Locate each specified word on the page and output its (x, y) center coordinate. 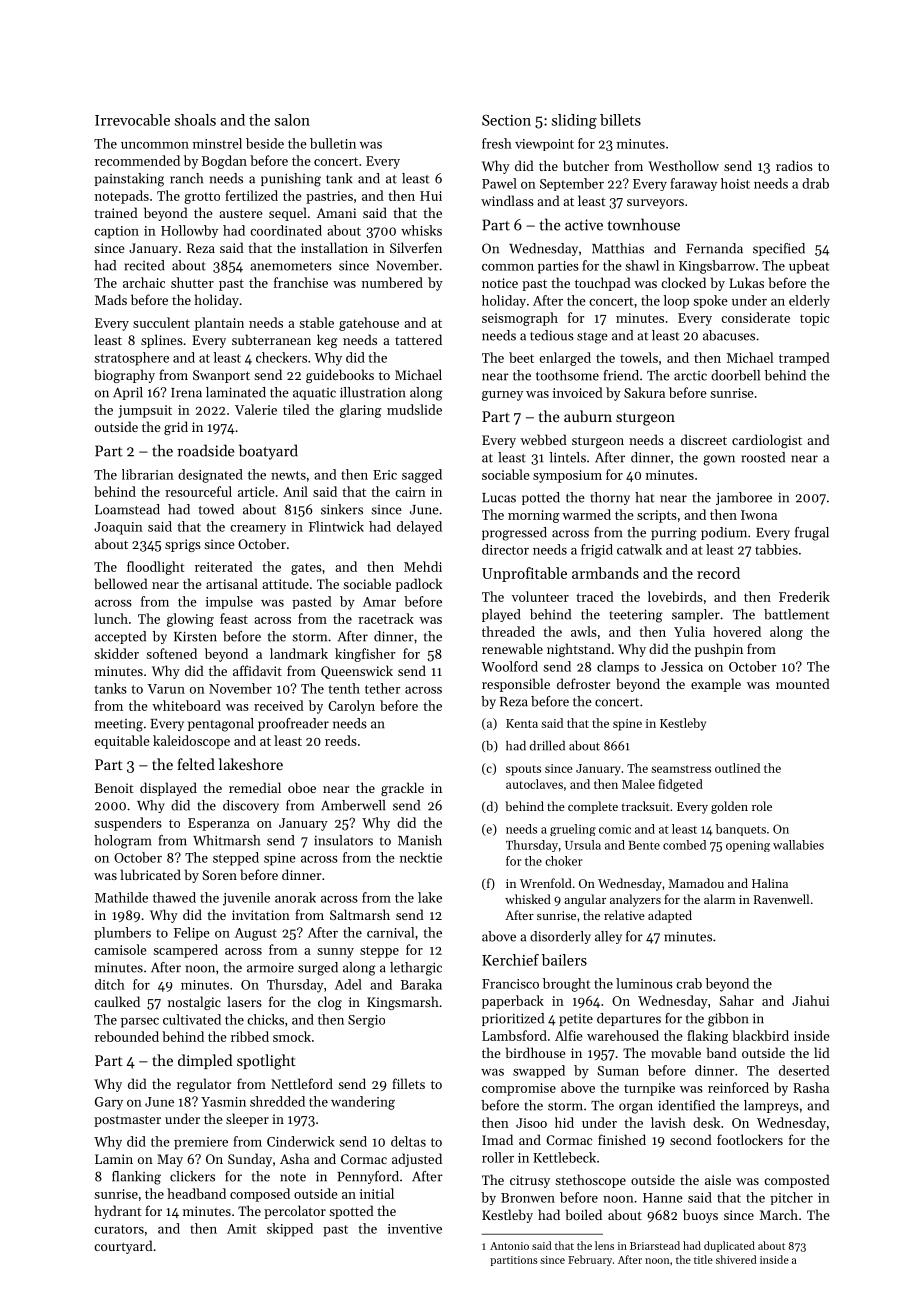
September (572, 184)
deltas (408, 1141)
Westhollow (683, 165)
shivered (736, 1259)
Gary (109, 1103)
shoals (195, 120)
